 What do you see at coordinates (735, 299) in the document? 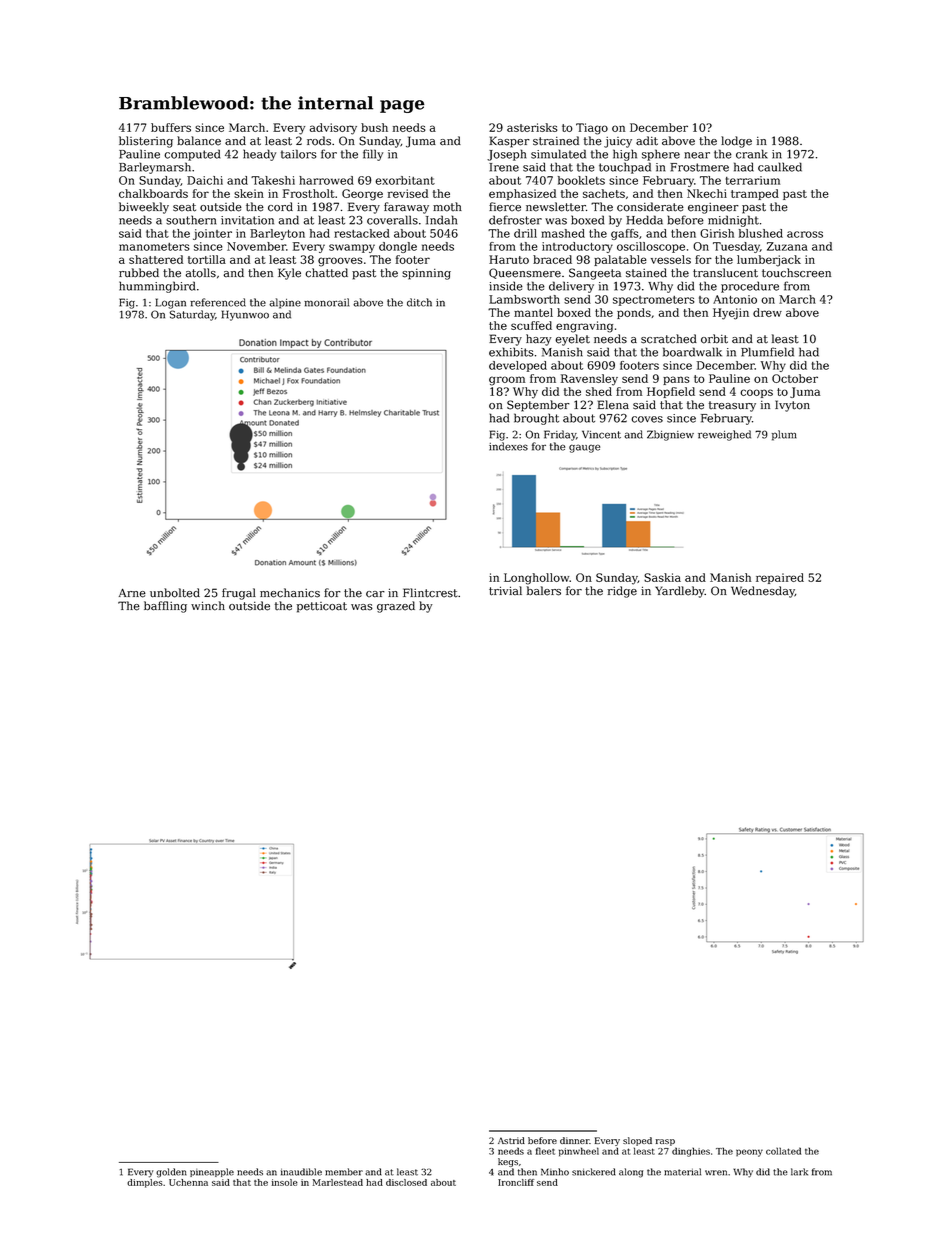
I see `Antonio` at bounding box center [735, 299].
